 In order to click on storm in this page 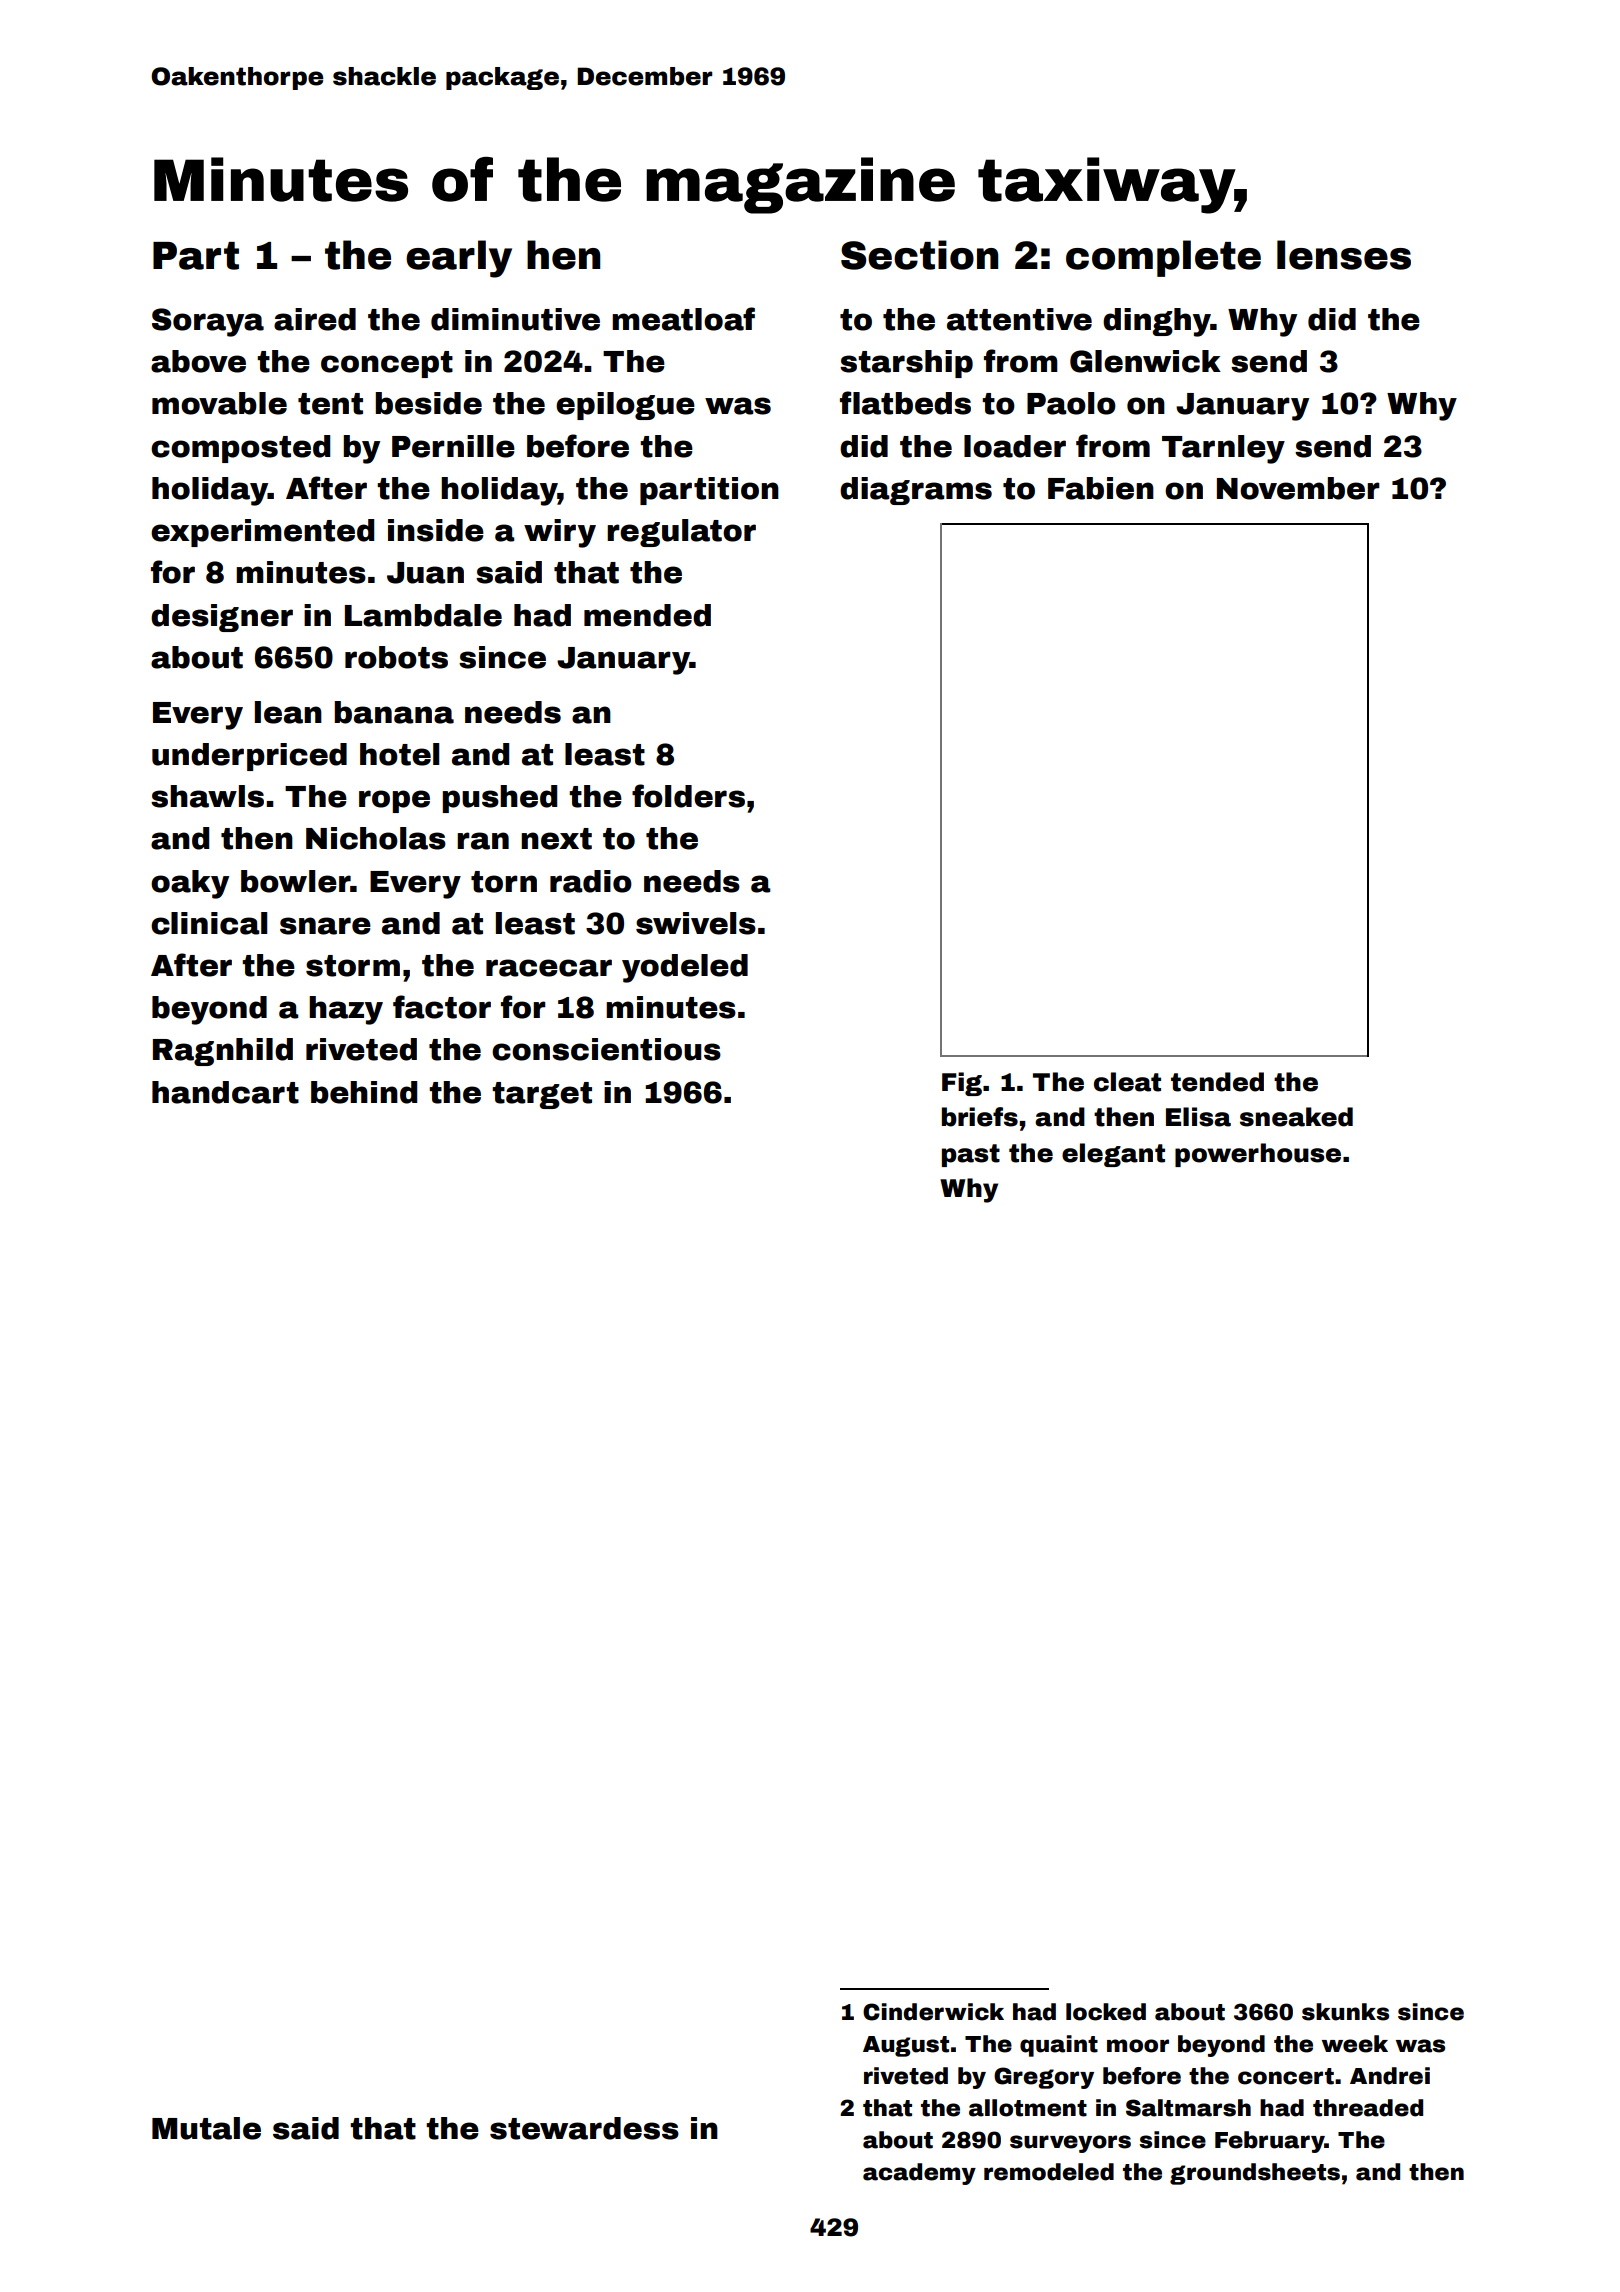, I will do `click(353, 966)`.
